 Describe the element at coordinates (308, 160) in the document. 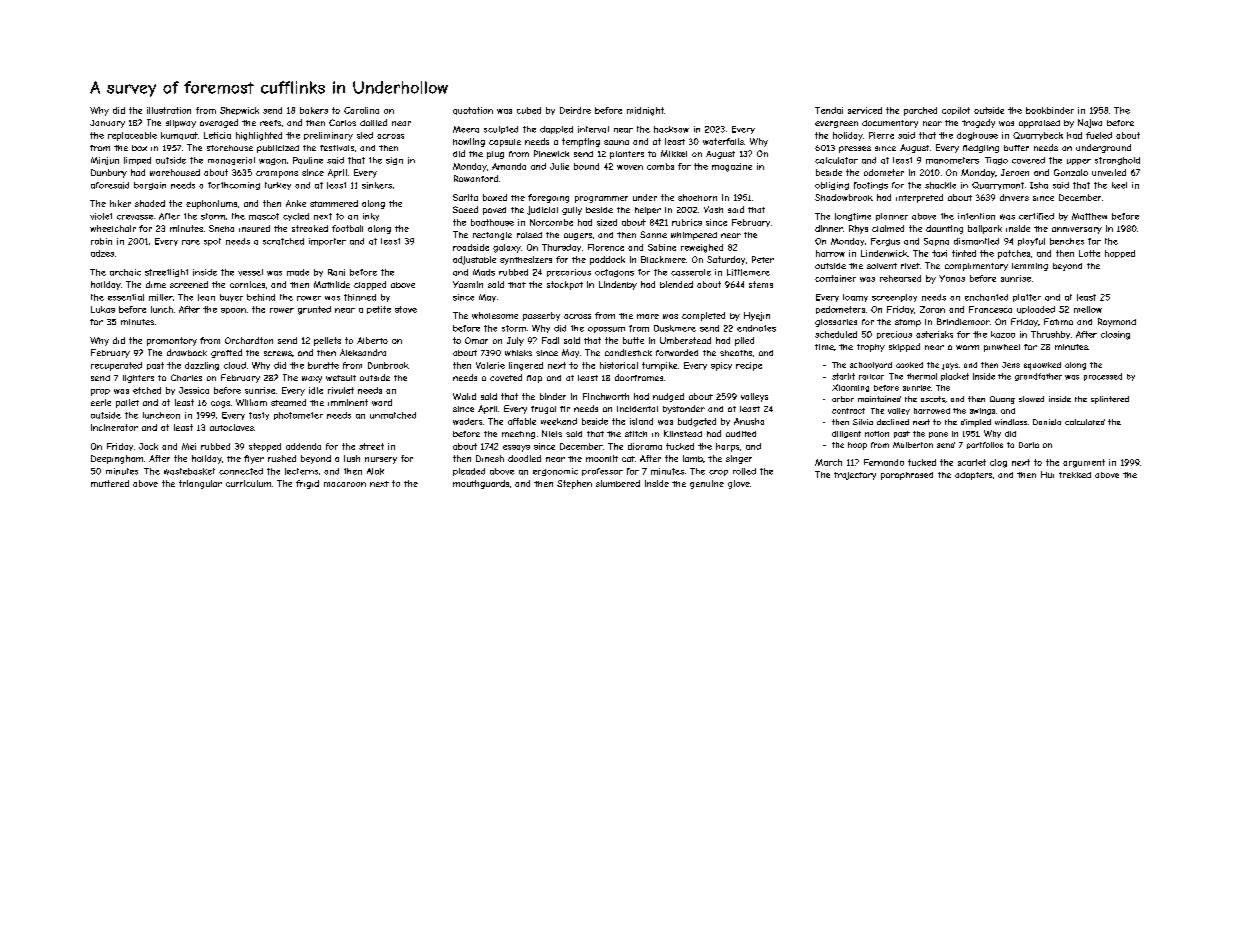

I see `Pauline` at that location.
